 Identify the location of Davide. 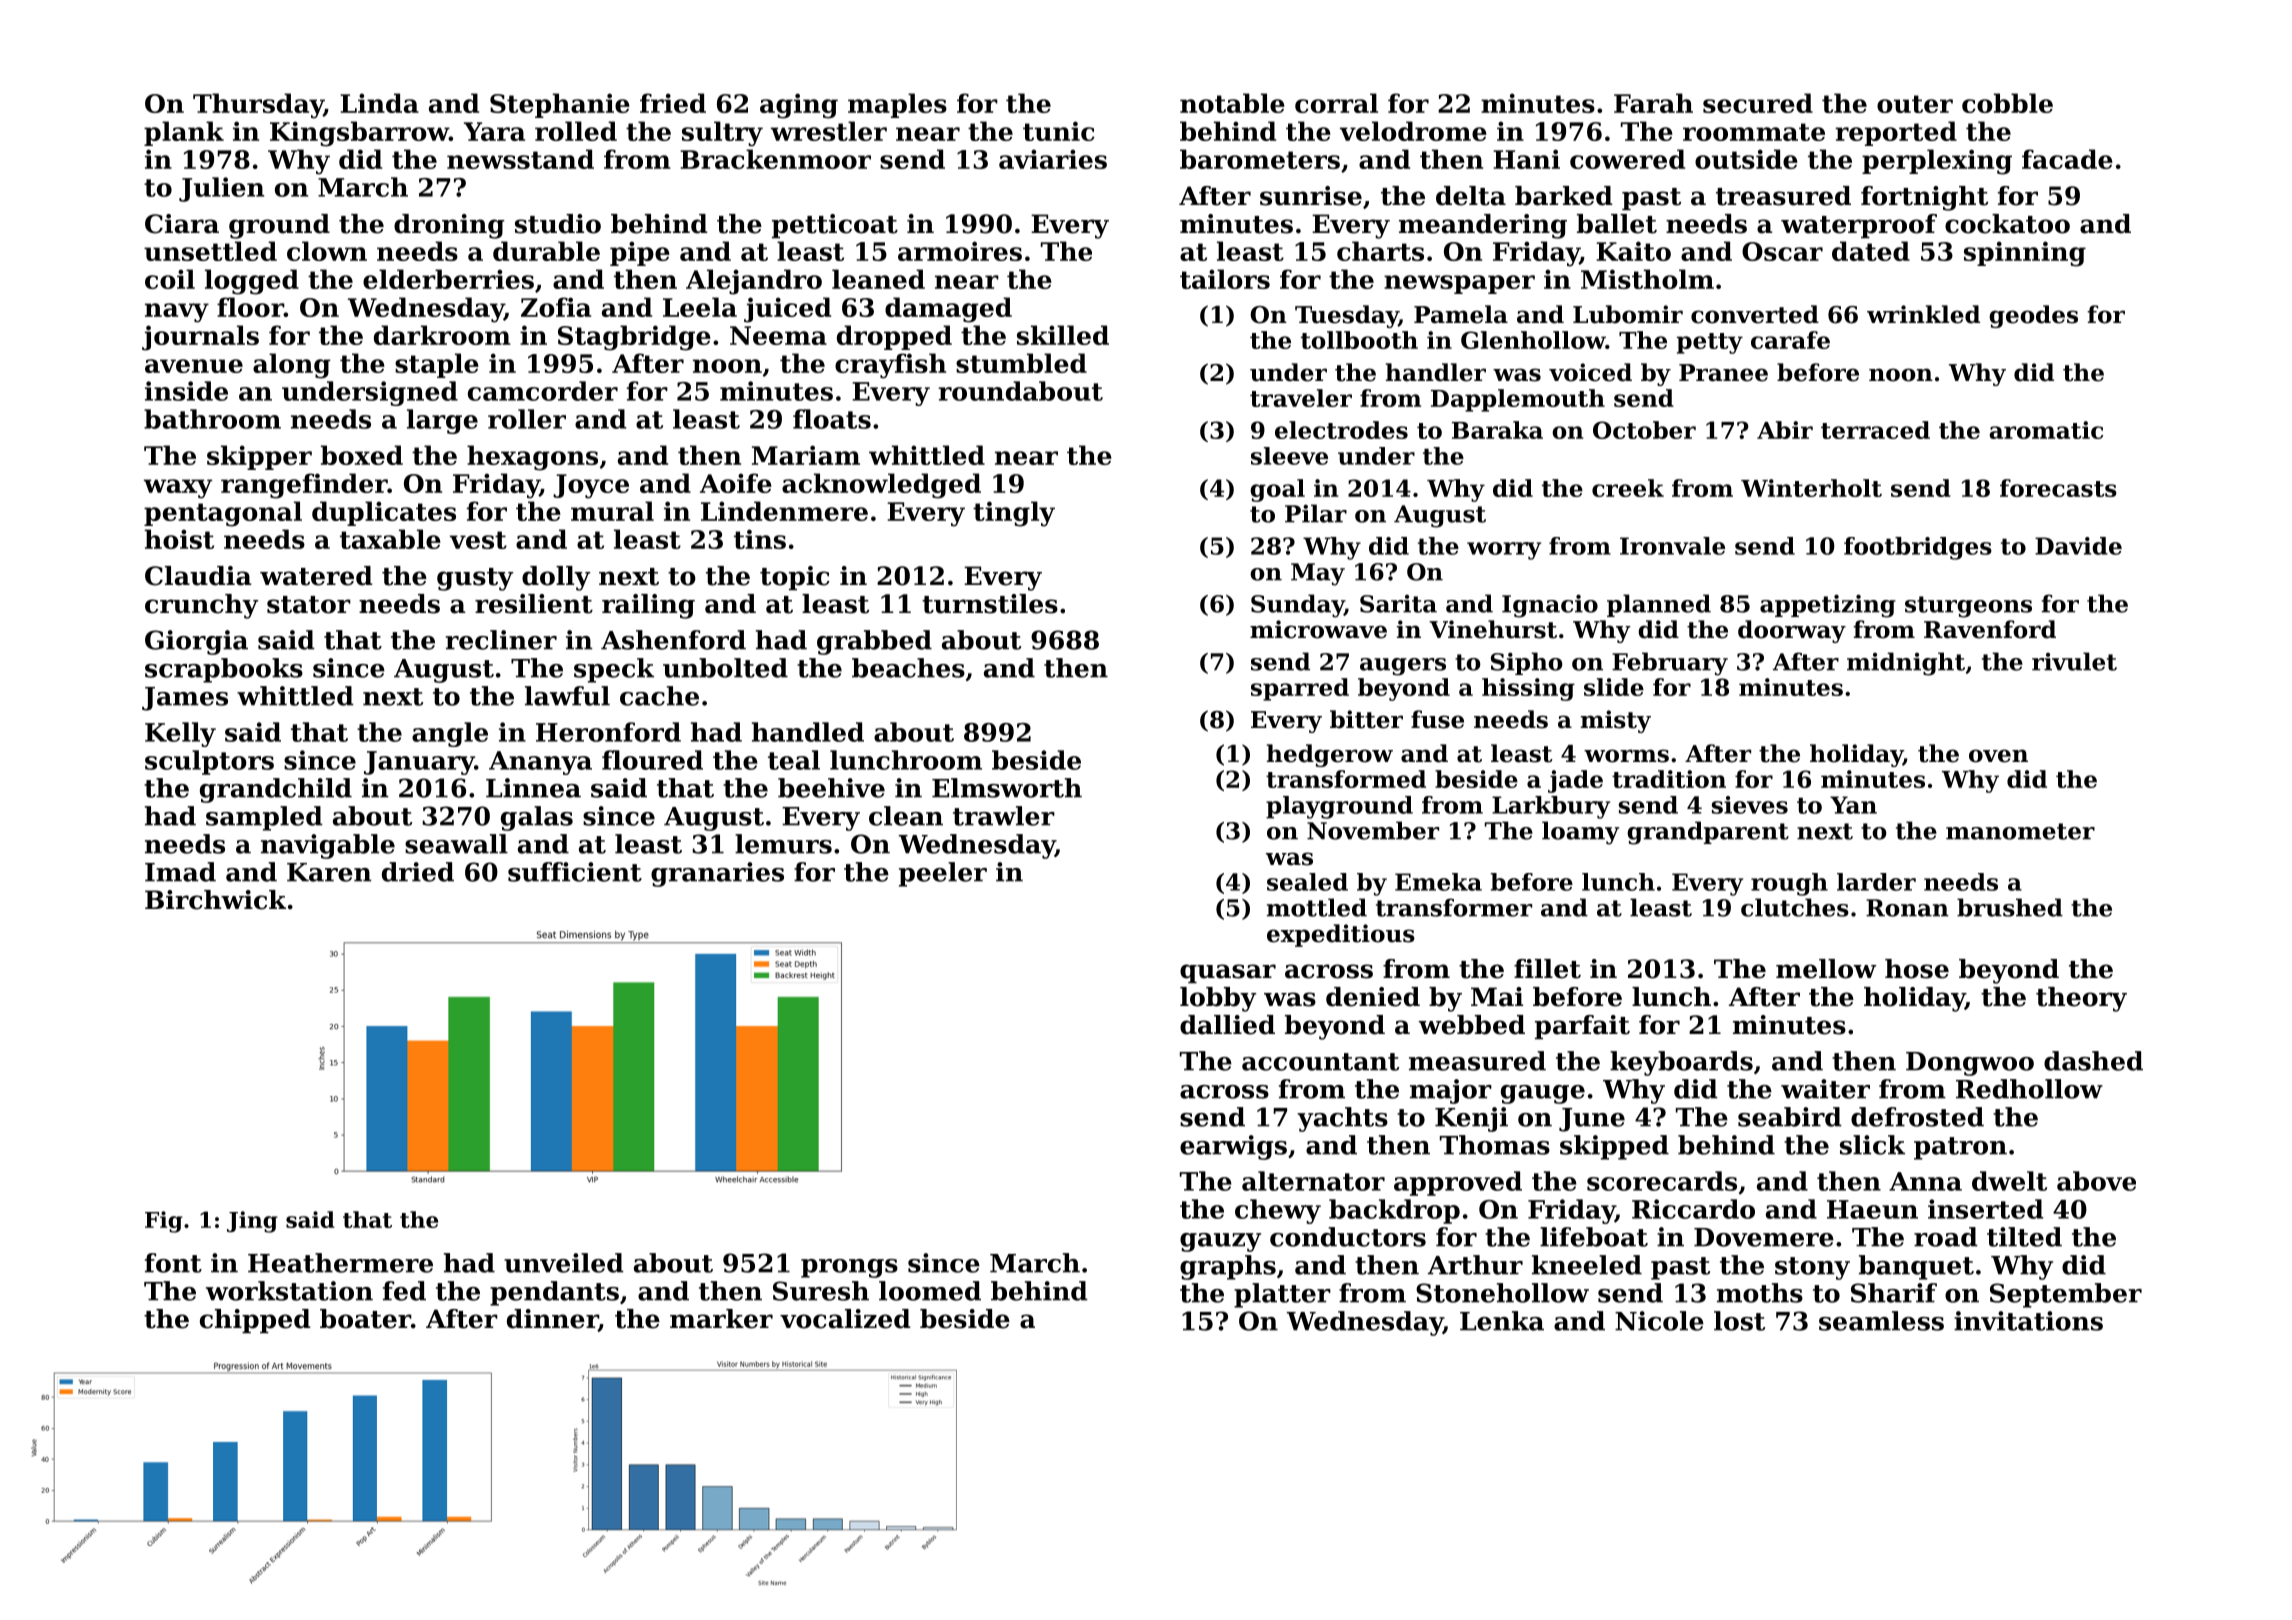
(2078, 546).
